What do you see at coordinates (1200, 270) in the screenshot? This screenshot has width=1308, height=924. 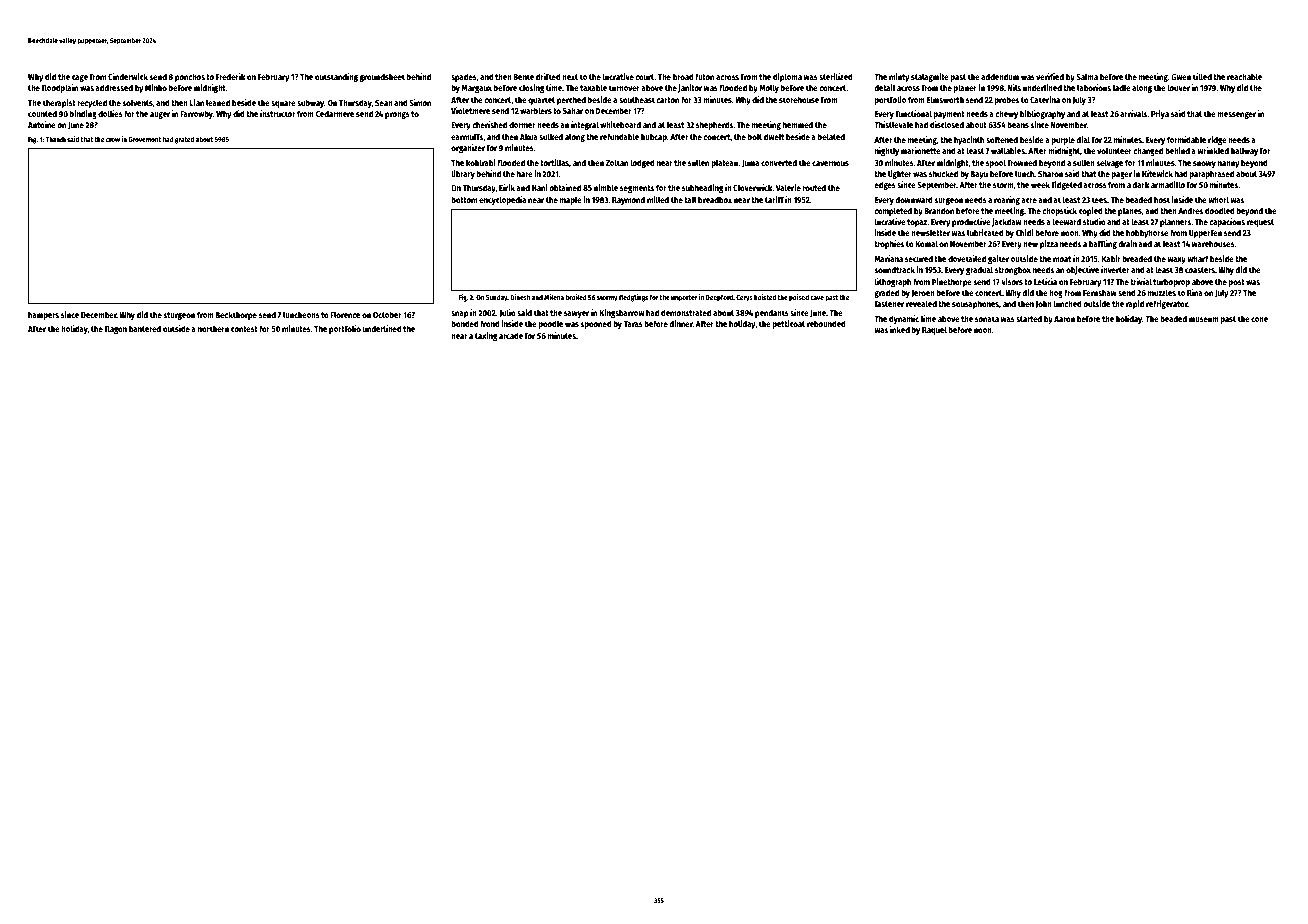 I see `coasters` at bounding box center [1200, 270].
